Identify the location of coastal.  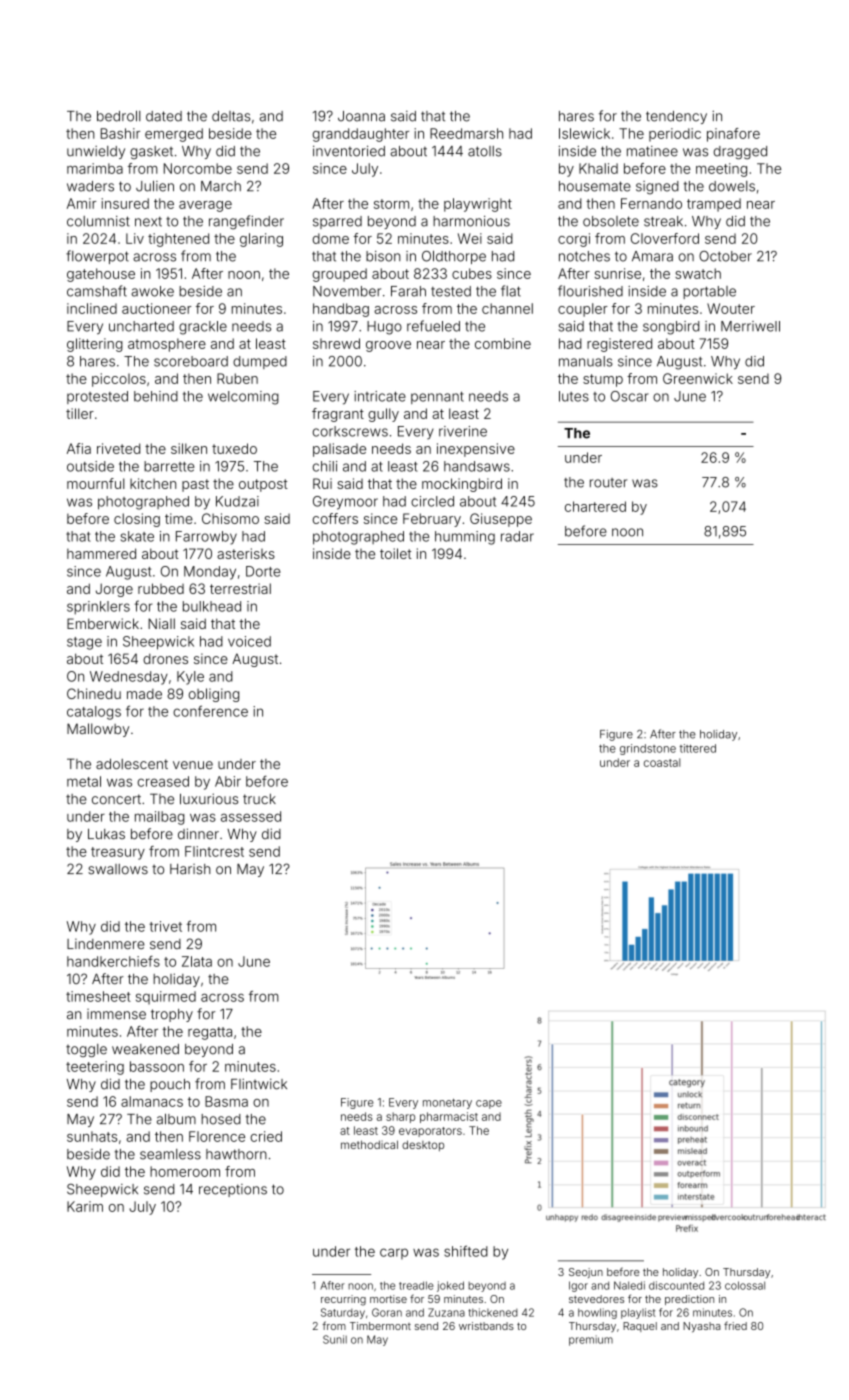
(662, 762).
